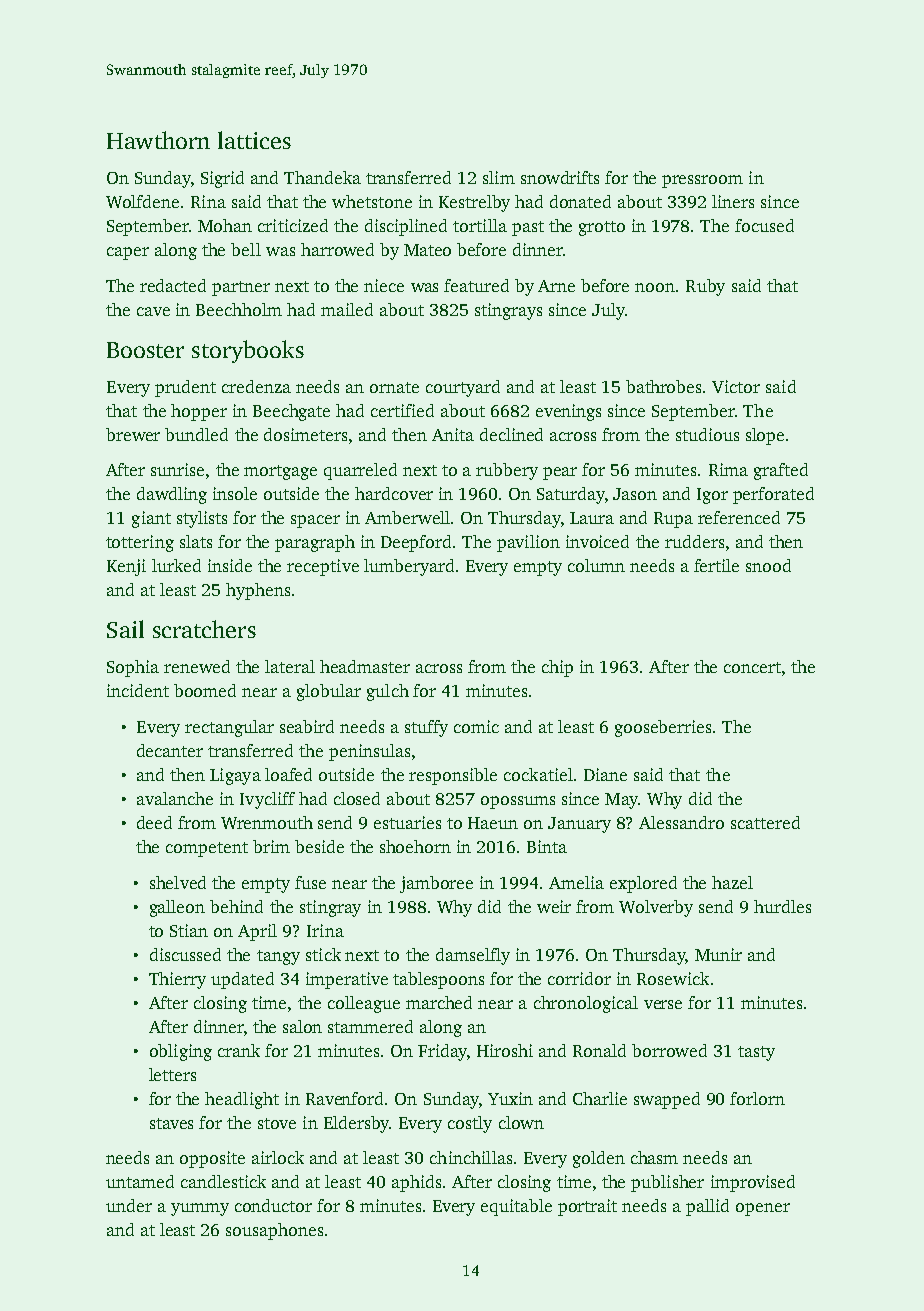  What do you see at coordinates (782, 906) in the page?
I see `hurdles` at bounding box center [782, 906].
